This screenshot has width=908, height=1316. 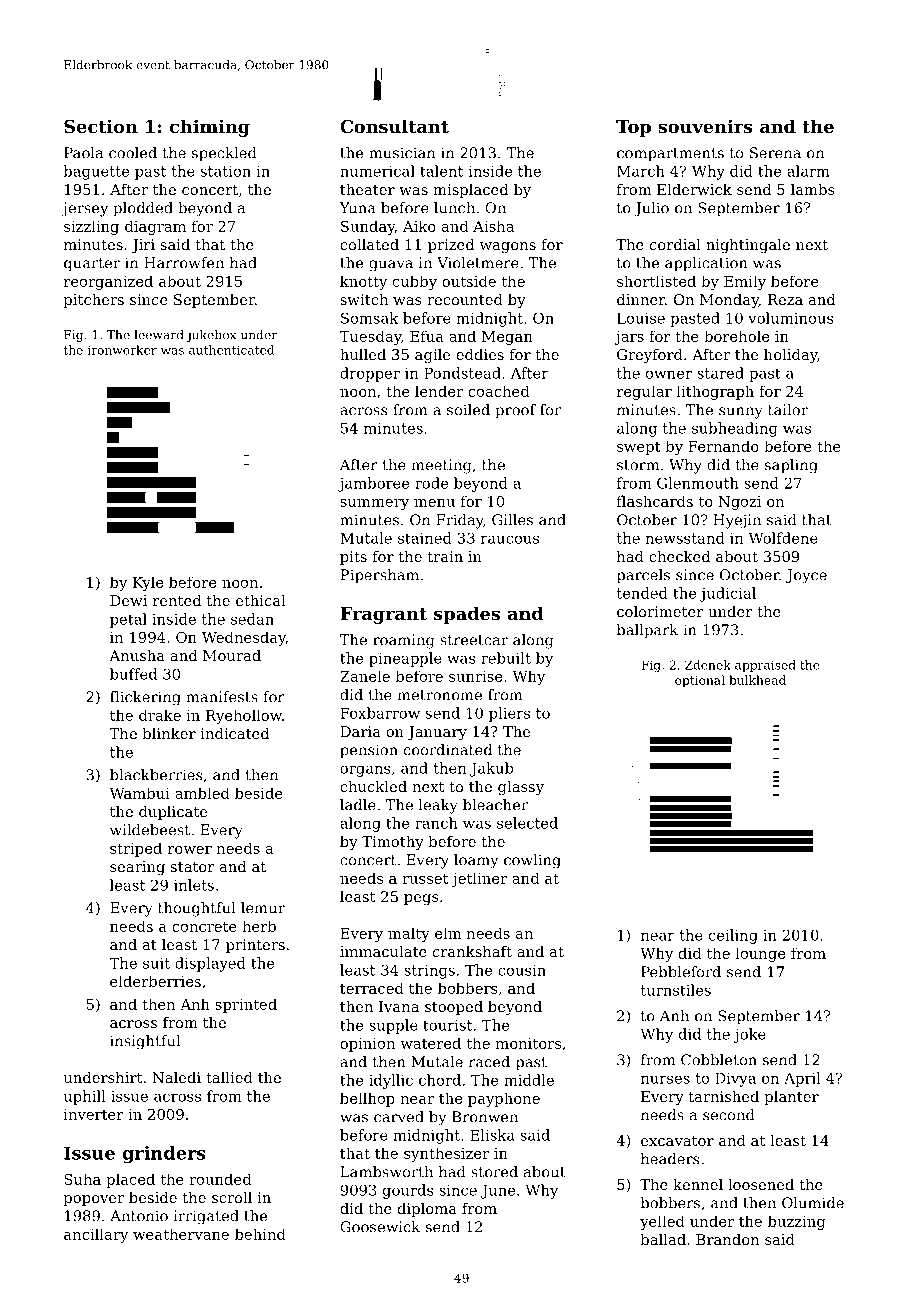 I want to click on lemur, so click(x=263, y=908).
